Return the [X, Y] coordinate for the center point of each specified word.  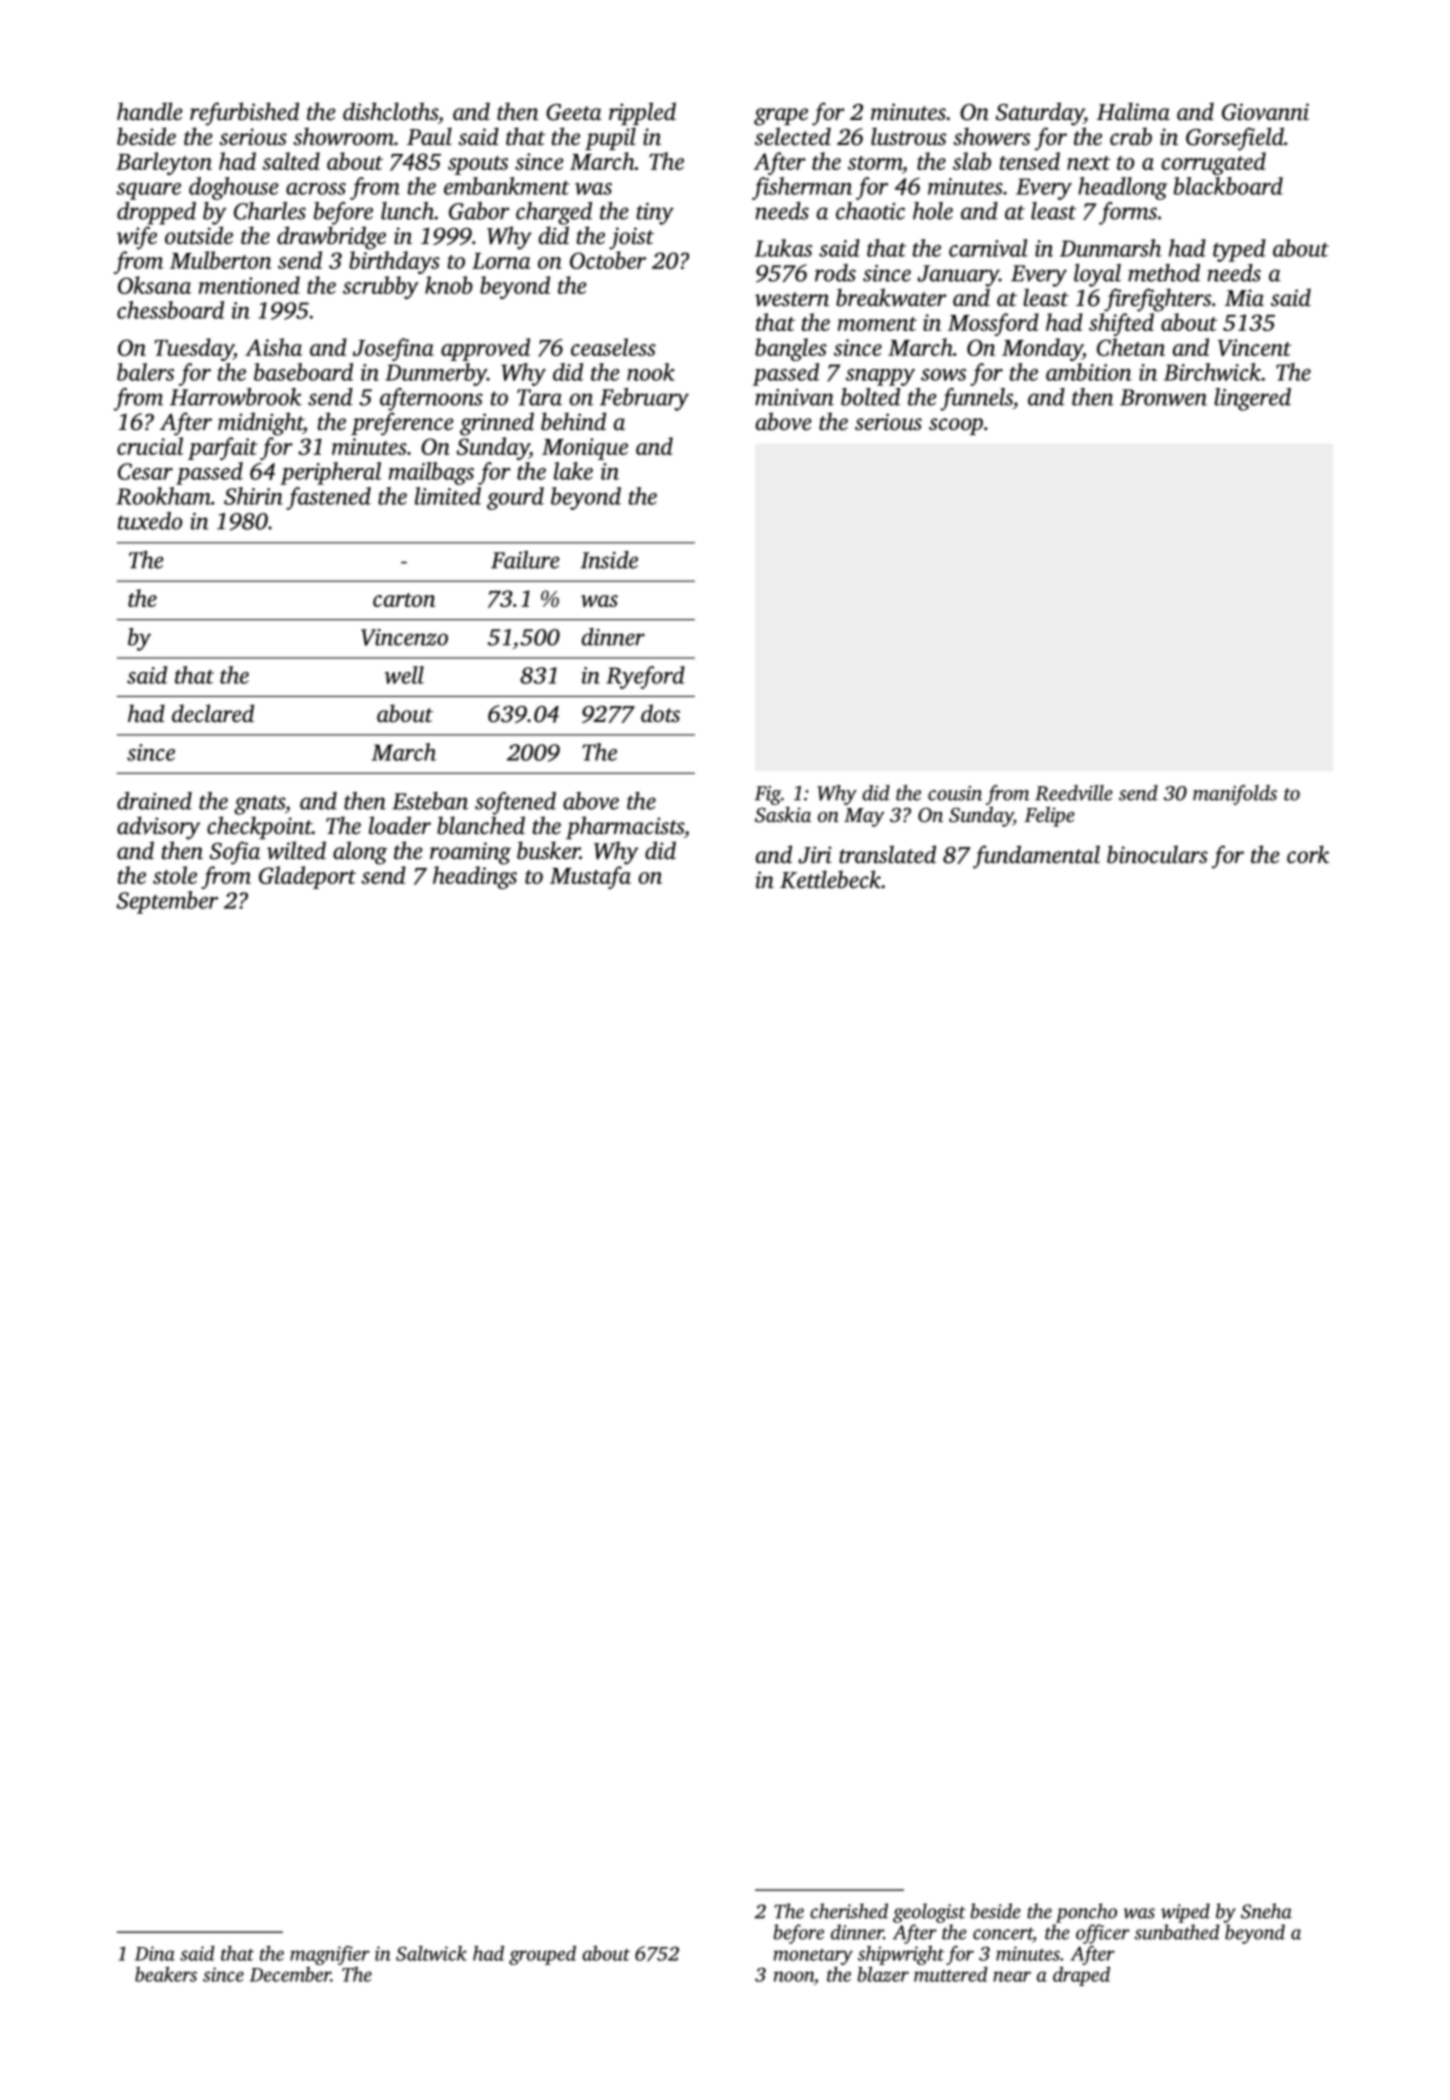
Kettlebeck [830, 879]
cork [1308, 854]
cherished [849, 1911]
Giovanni [1265, 112]
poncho [1086, 1913]
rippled [642, 113]
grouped [542, 1955]
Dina [155, 1953]
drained [154, 801]
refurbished [244, 114]
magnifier [330, 1955]
